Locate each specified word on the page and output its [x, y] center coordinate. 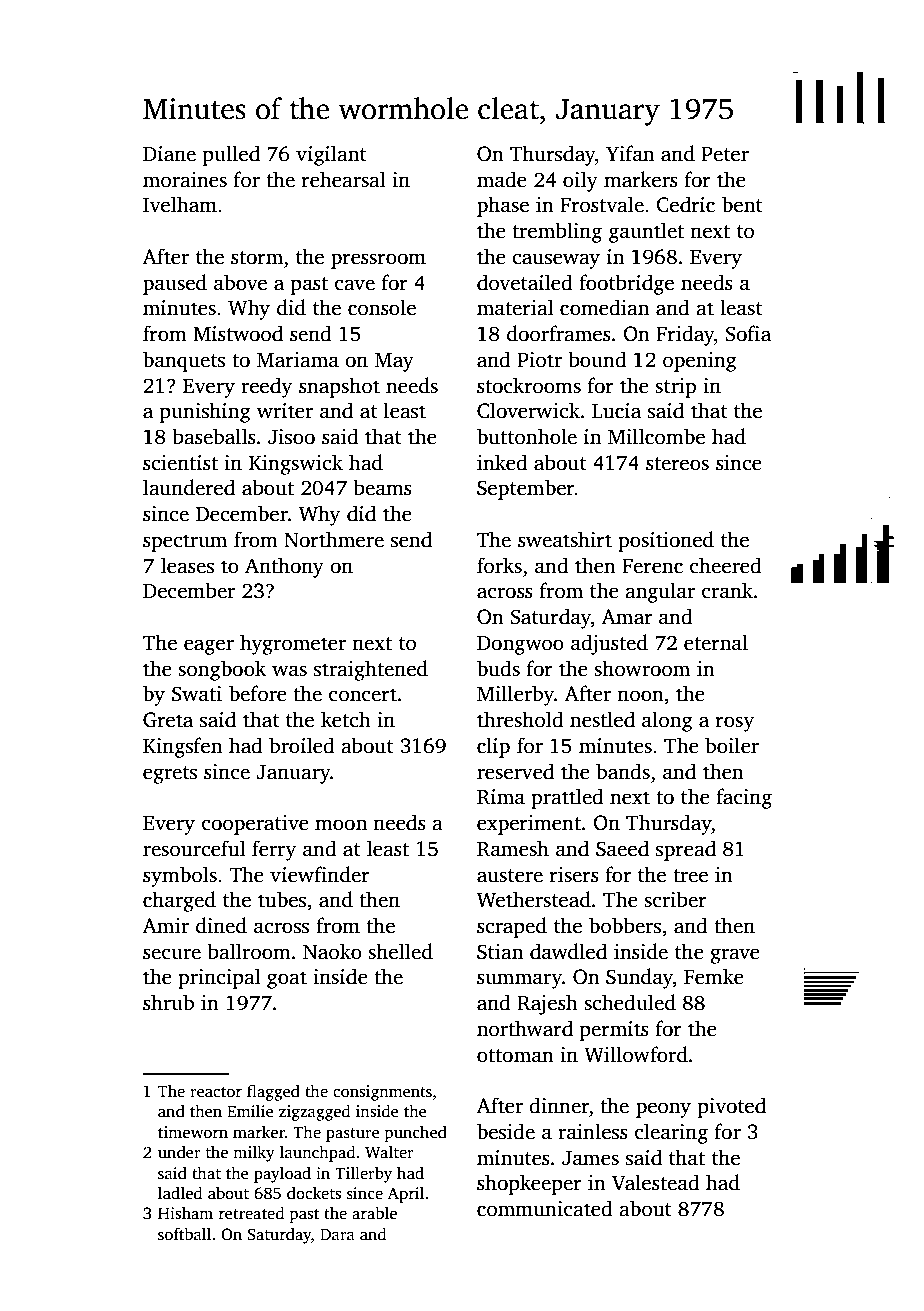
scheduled [630, 1002]
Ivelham [180, 204]
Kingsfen [182, 747]
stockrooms [529, 385]
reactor [216, 1092]
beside [506, 1131]
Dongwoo [520, 645]
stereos [677, 464]
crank [727, 590]
